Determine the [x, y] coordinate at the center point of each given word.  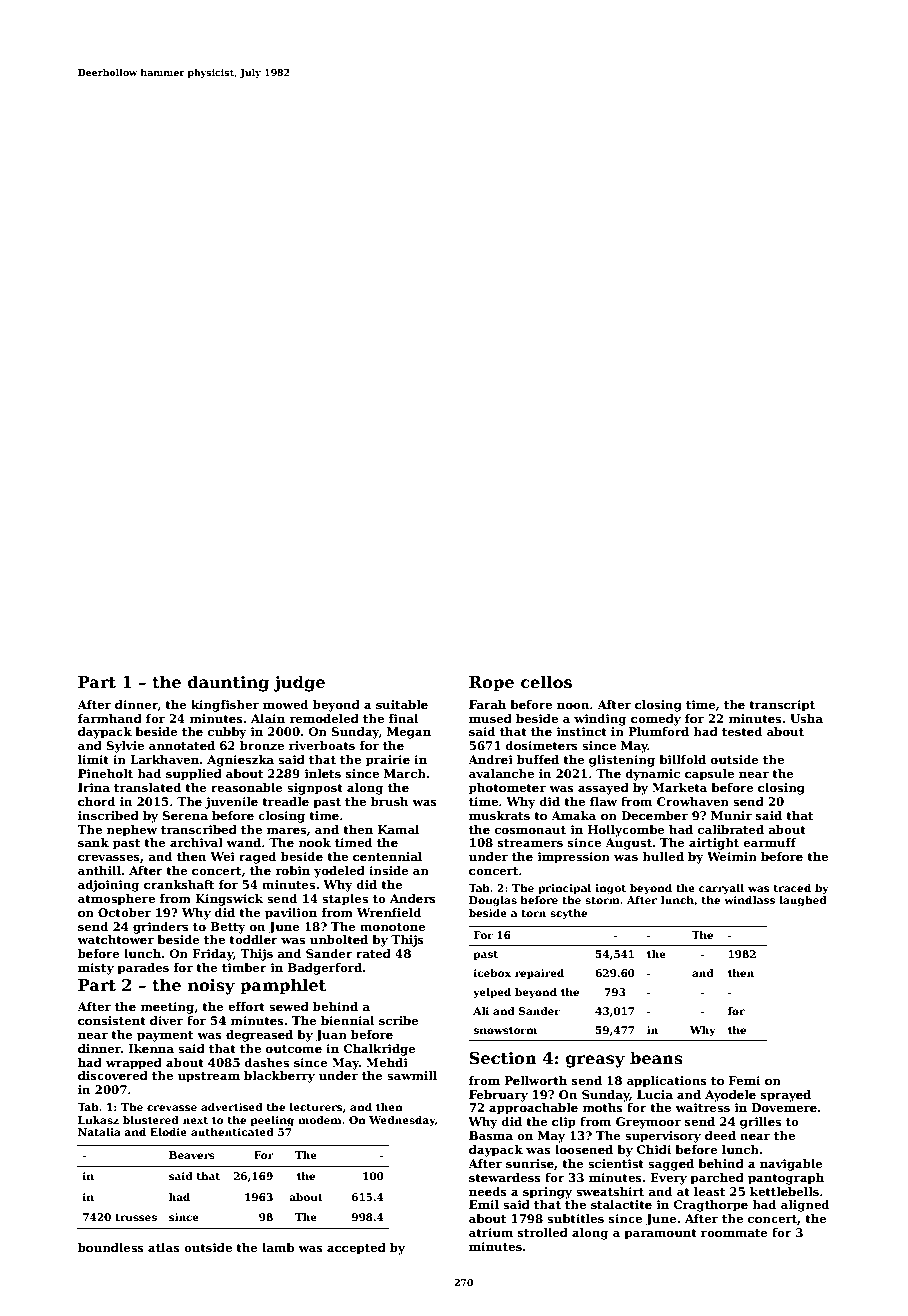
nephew [132, 831]
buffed [538, 759]
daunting [228, 683]
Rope [491, 684]
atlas [164, 1247]
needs [488, 1191]
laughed [803, 901]
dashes [267, 1062]
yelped [492, 993]
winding [600, 720]
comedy [656, 720]
